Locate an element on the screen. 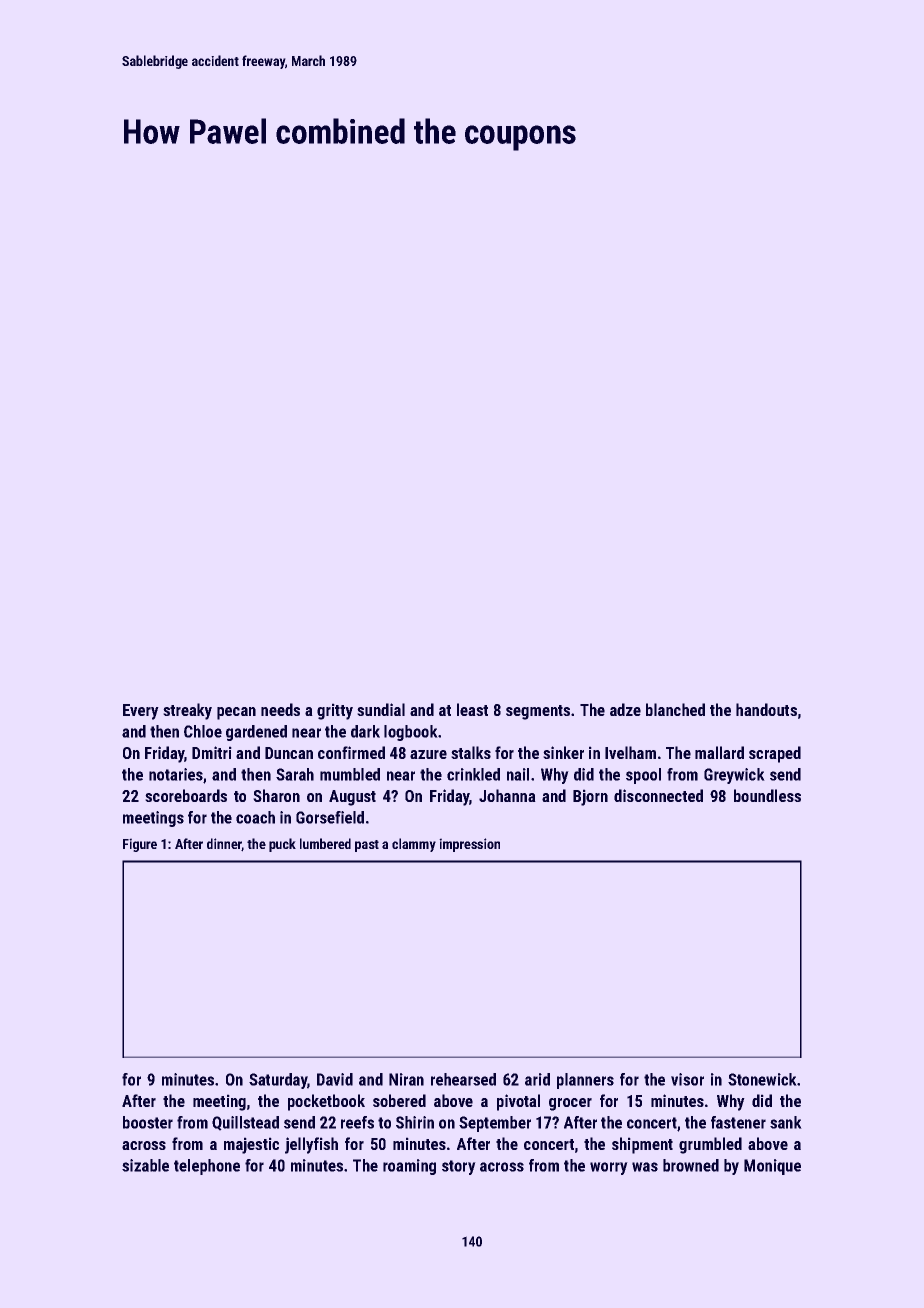 The height and width of the screenshot is (1308, 924). needs is located at coordinates (280, 709).
